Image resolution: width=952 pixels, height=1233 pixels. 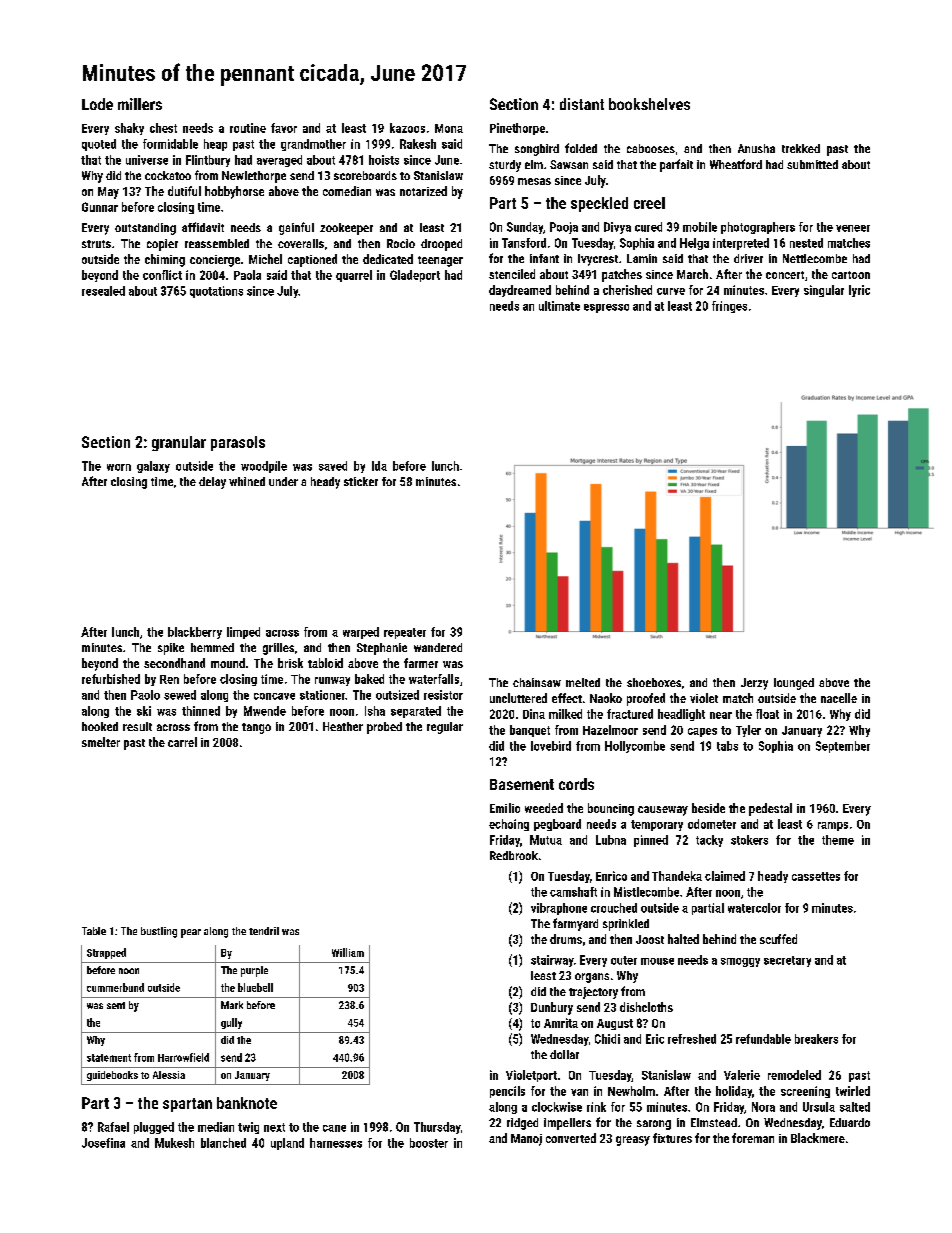 I want to click on quarrel, so click(x=354, y=276).
